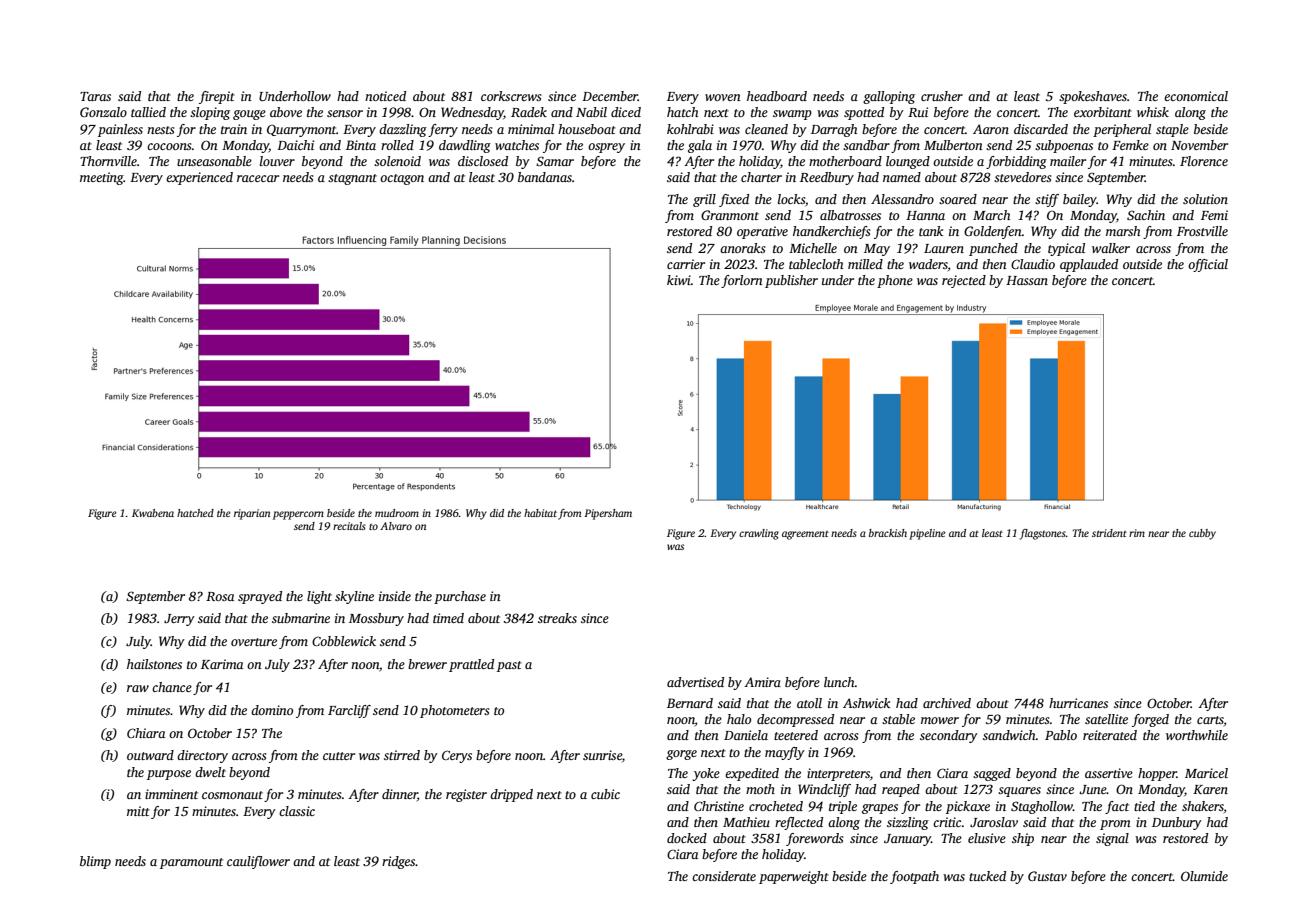  What do you see at coordinates (605, 794) in the screenshot?
I see `cubic` at bounding box center [605, 794].
